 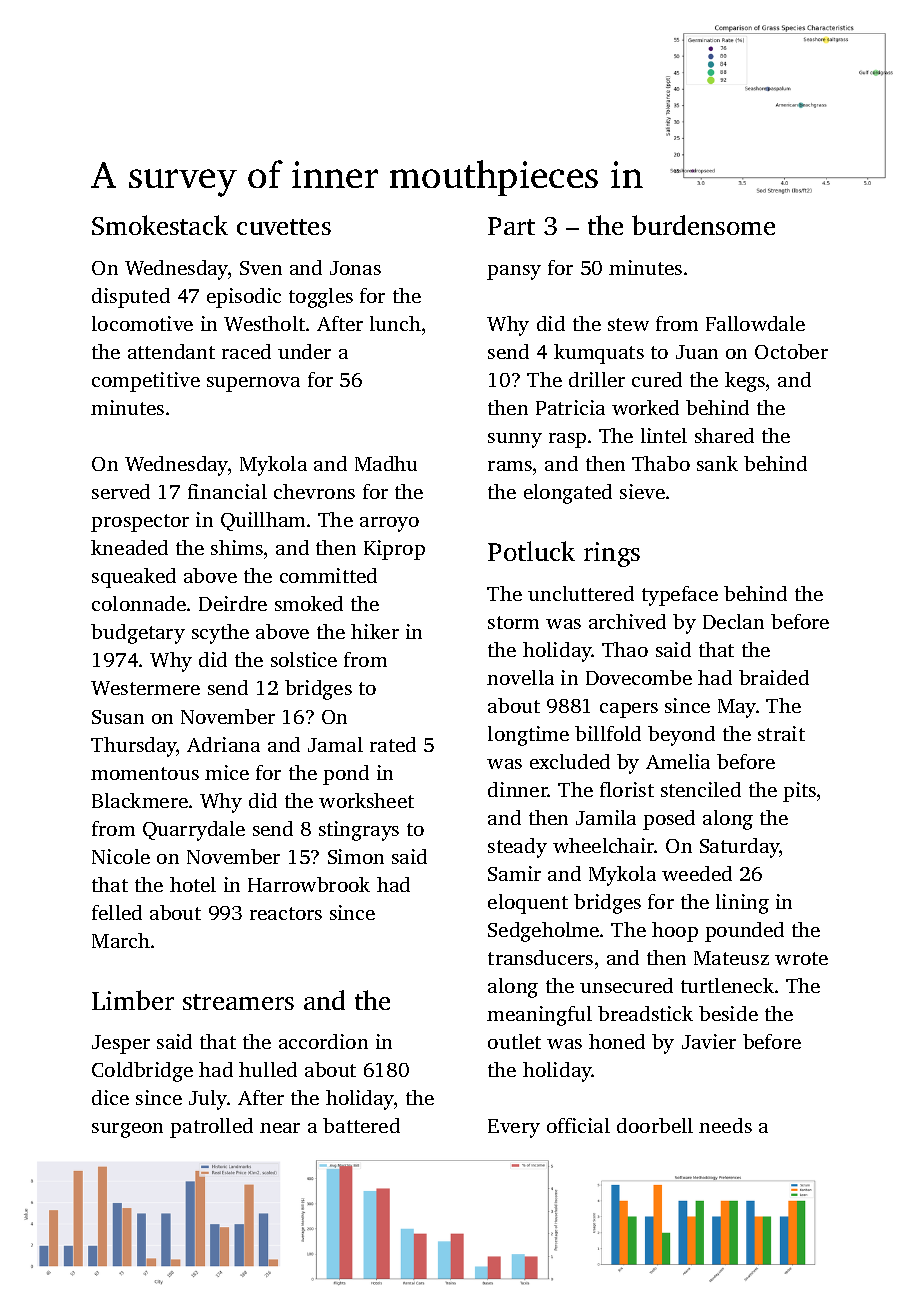 I want to click on burdensome, so click(x=703, y=225).
